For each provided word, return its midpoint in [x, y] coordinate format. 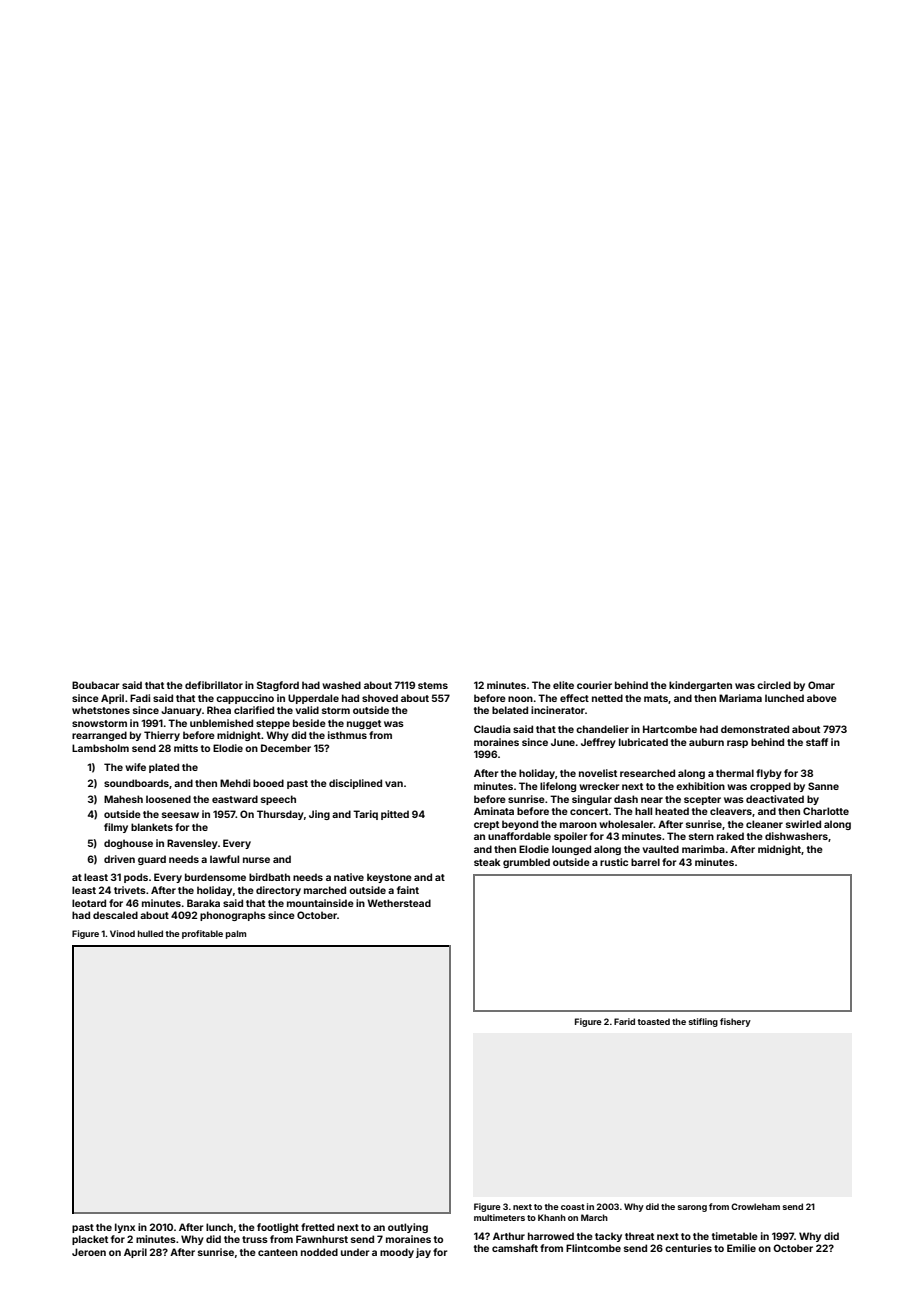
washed [341, 685]
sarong [692, 1208]
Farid [624, 1021]
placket [90, 1240]
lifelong [558, 787]
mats [656, 698]
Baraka [203, 903]
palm [236, 934]
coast [573, 1207]
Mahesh [123, 799]
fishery [735, 1022]
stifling [703, 1022]
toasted [653, 1021]
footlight [278, 1228]
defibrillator [214, 685]
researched [647, 773]
